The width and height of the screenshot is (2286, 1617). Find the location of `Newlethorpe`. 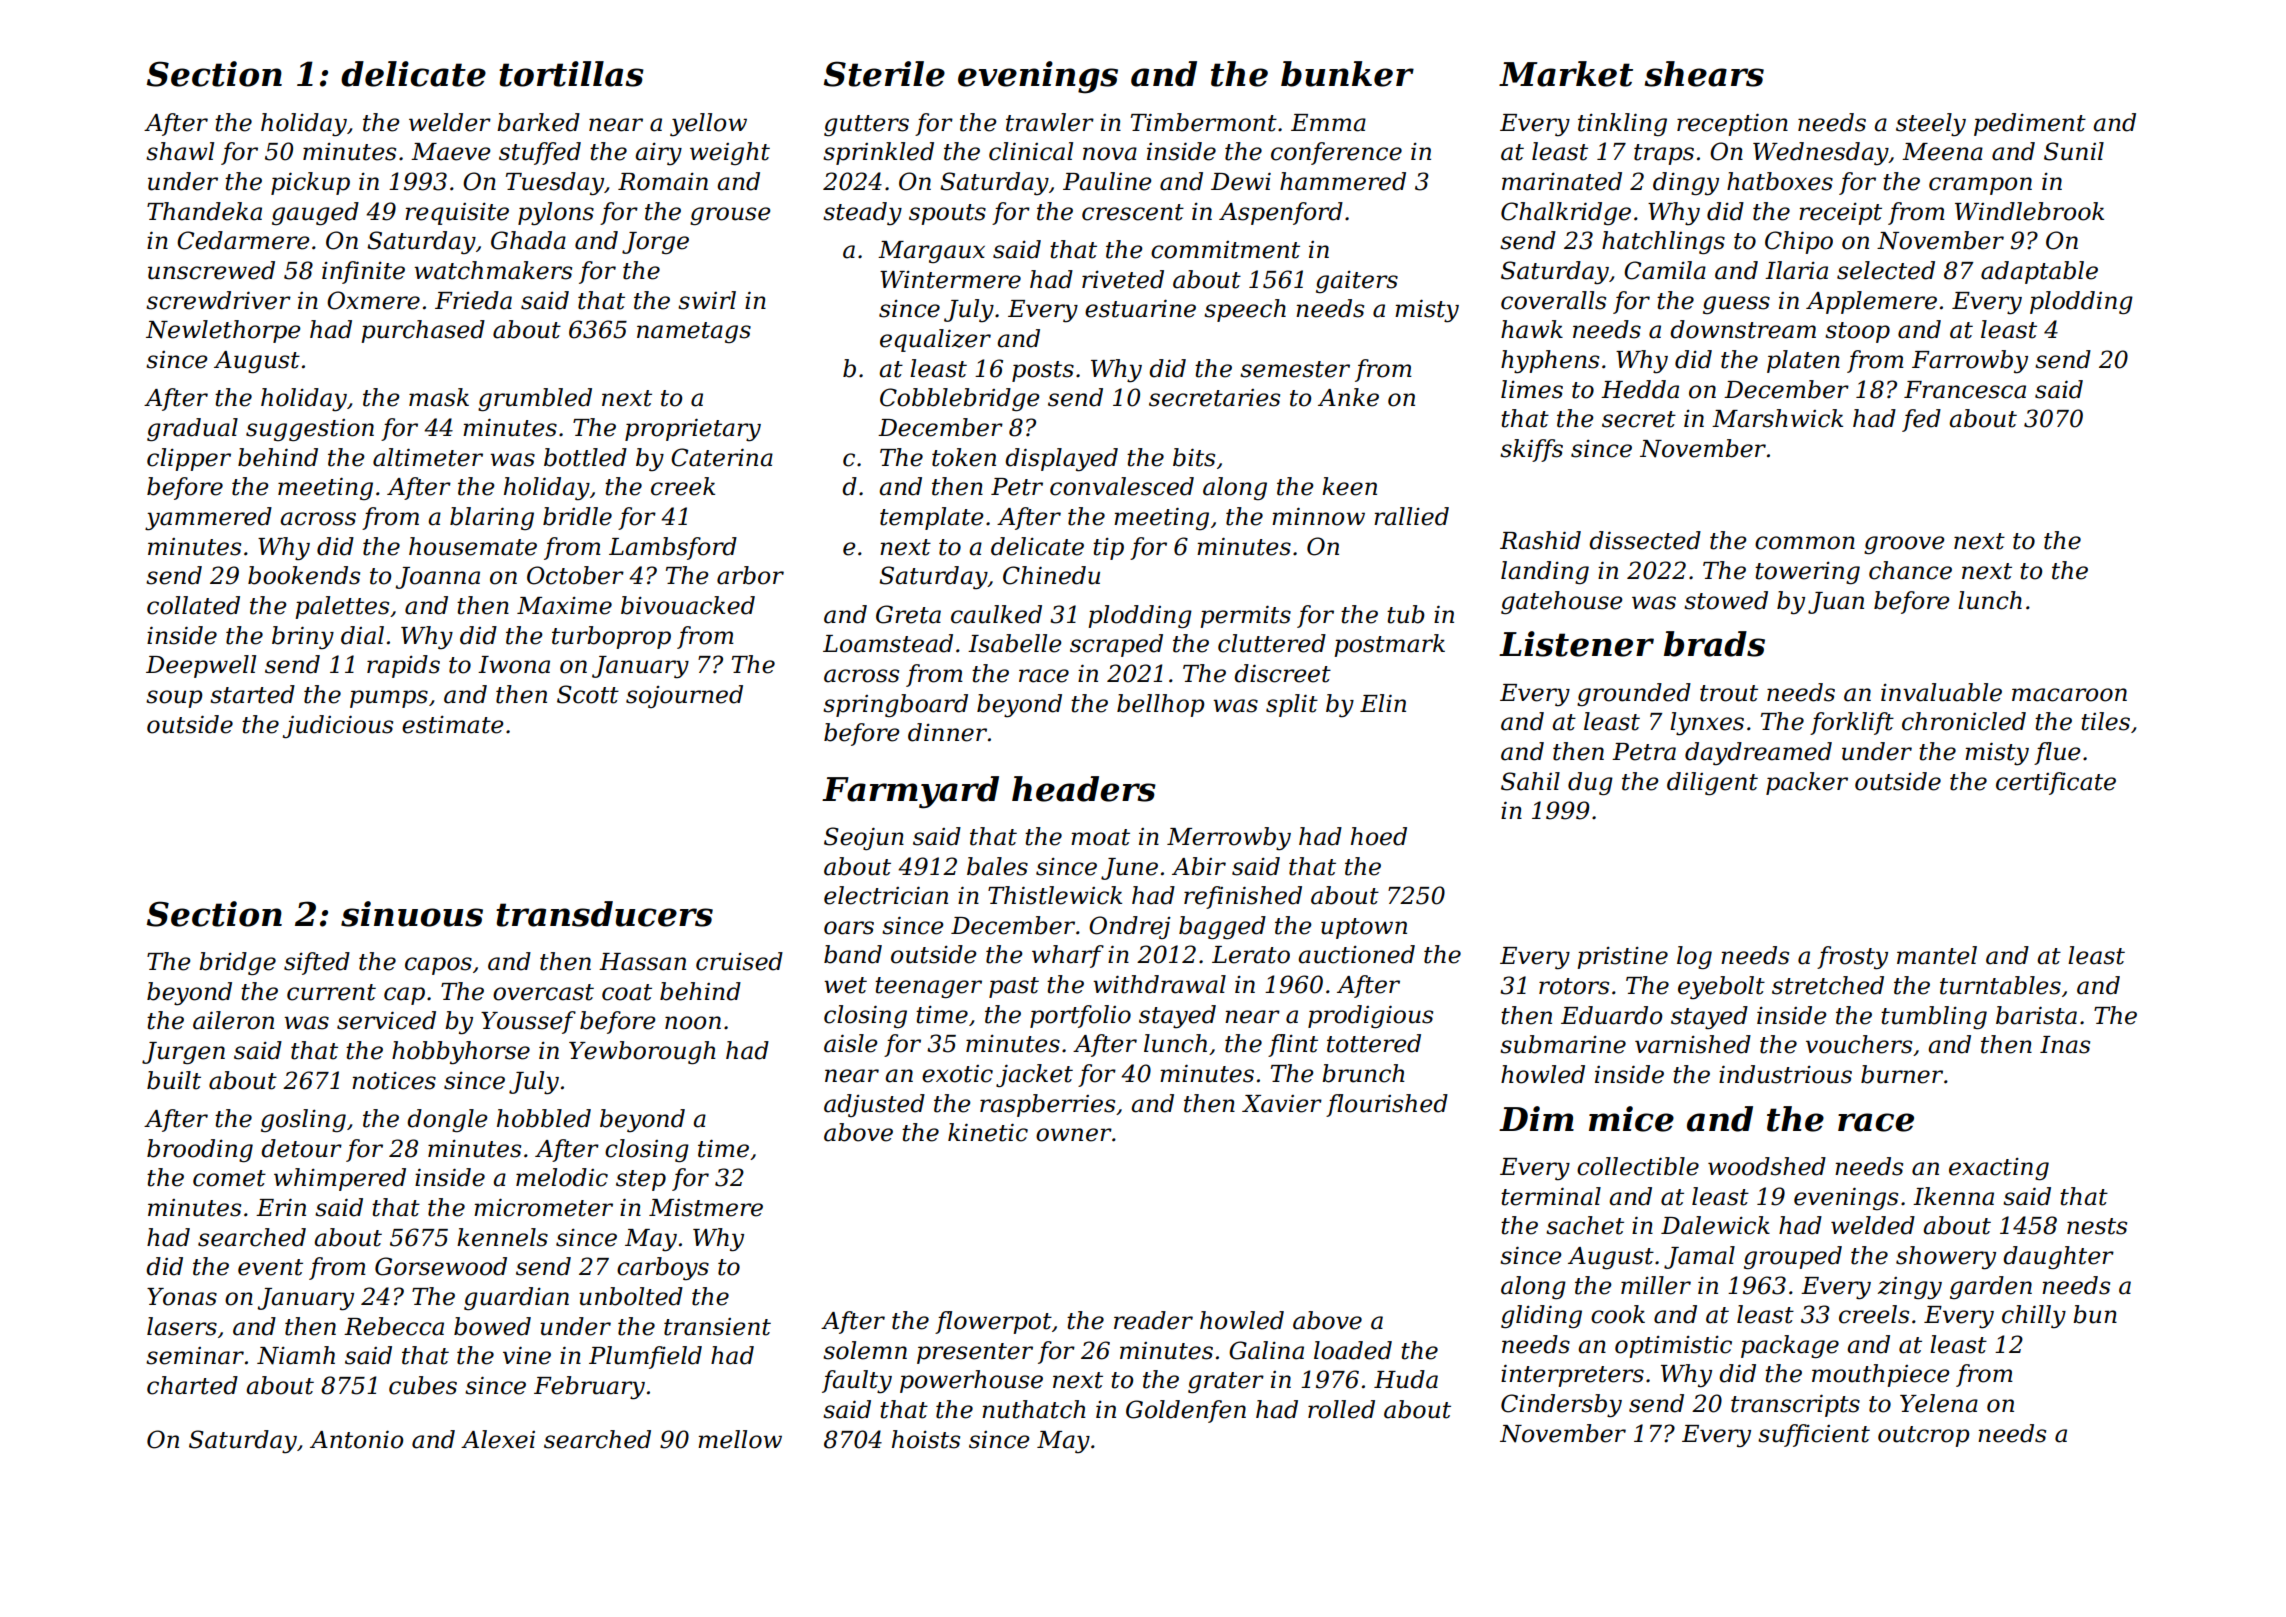

Newlethorpe is located at coordinates (223, 331).
